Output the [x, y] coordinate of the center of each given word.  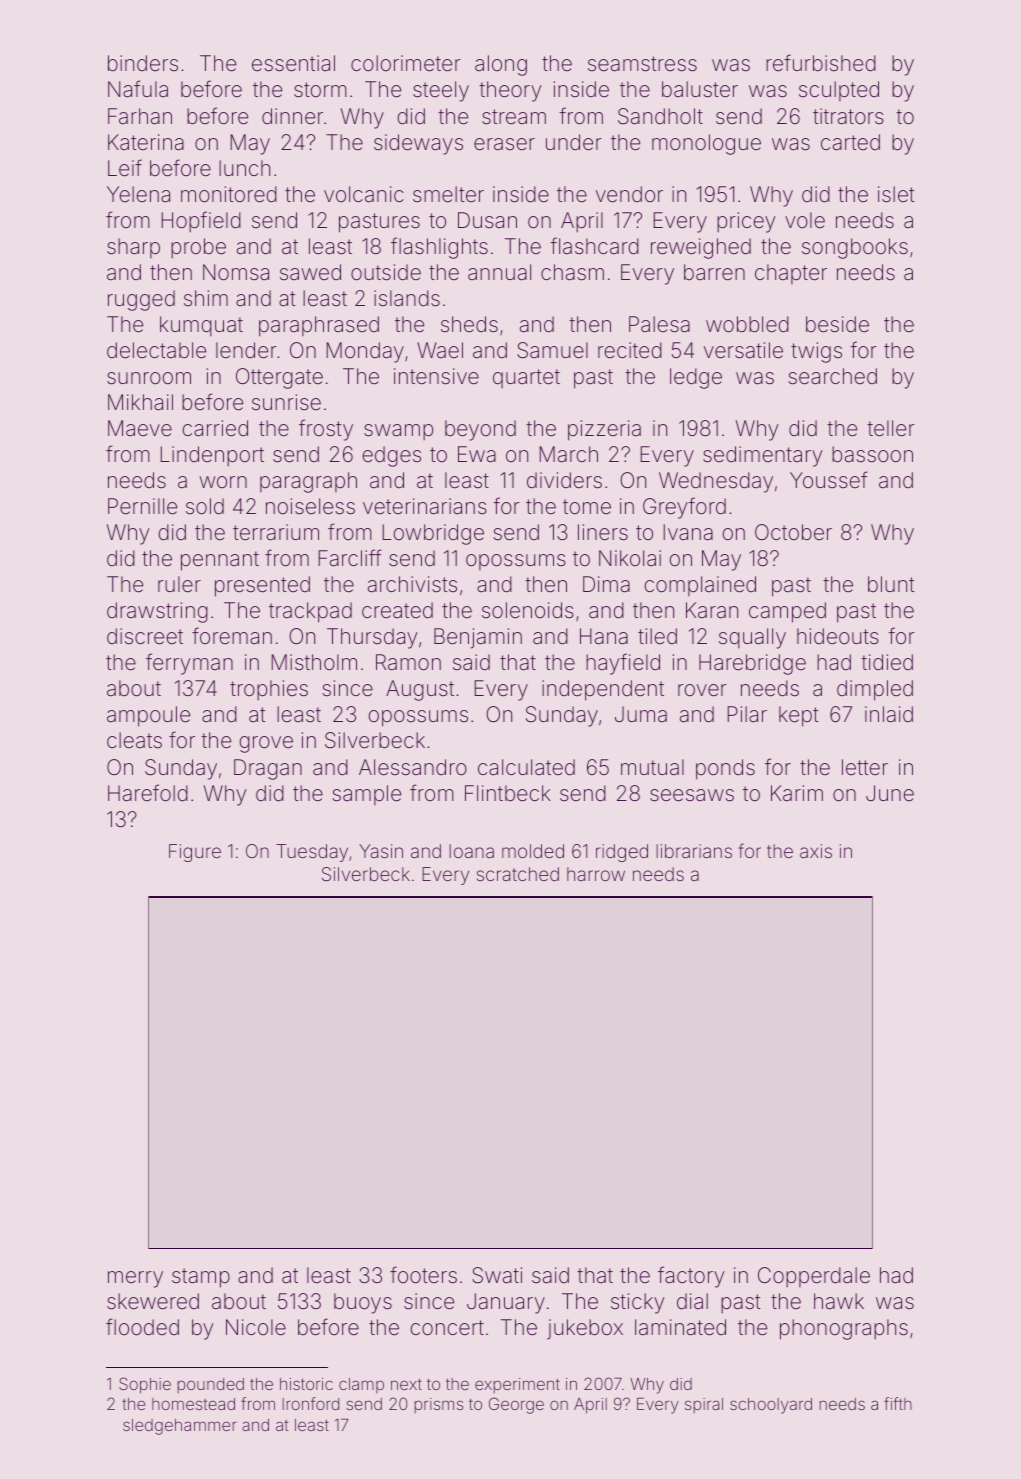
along [501, 65]
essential [293, 63]
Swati [497, 1275]
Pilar [747, 714]
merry [135, 1279]
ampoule [148, 716]
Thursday [372, 638]
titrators [848, 116]
